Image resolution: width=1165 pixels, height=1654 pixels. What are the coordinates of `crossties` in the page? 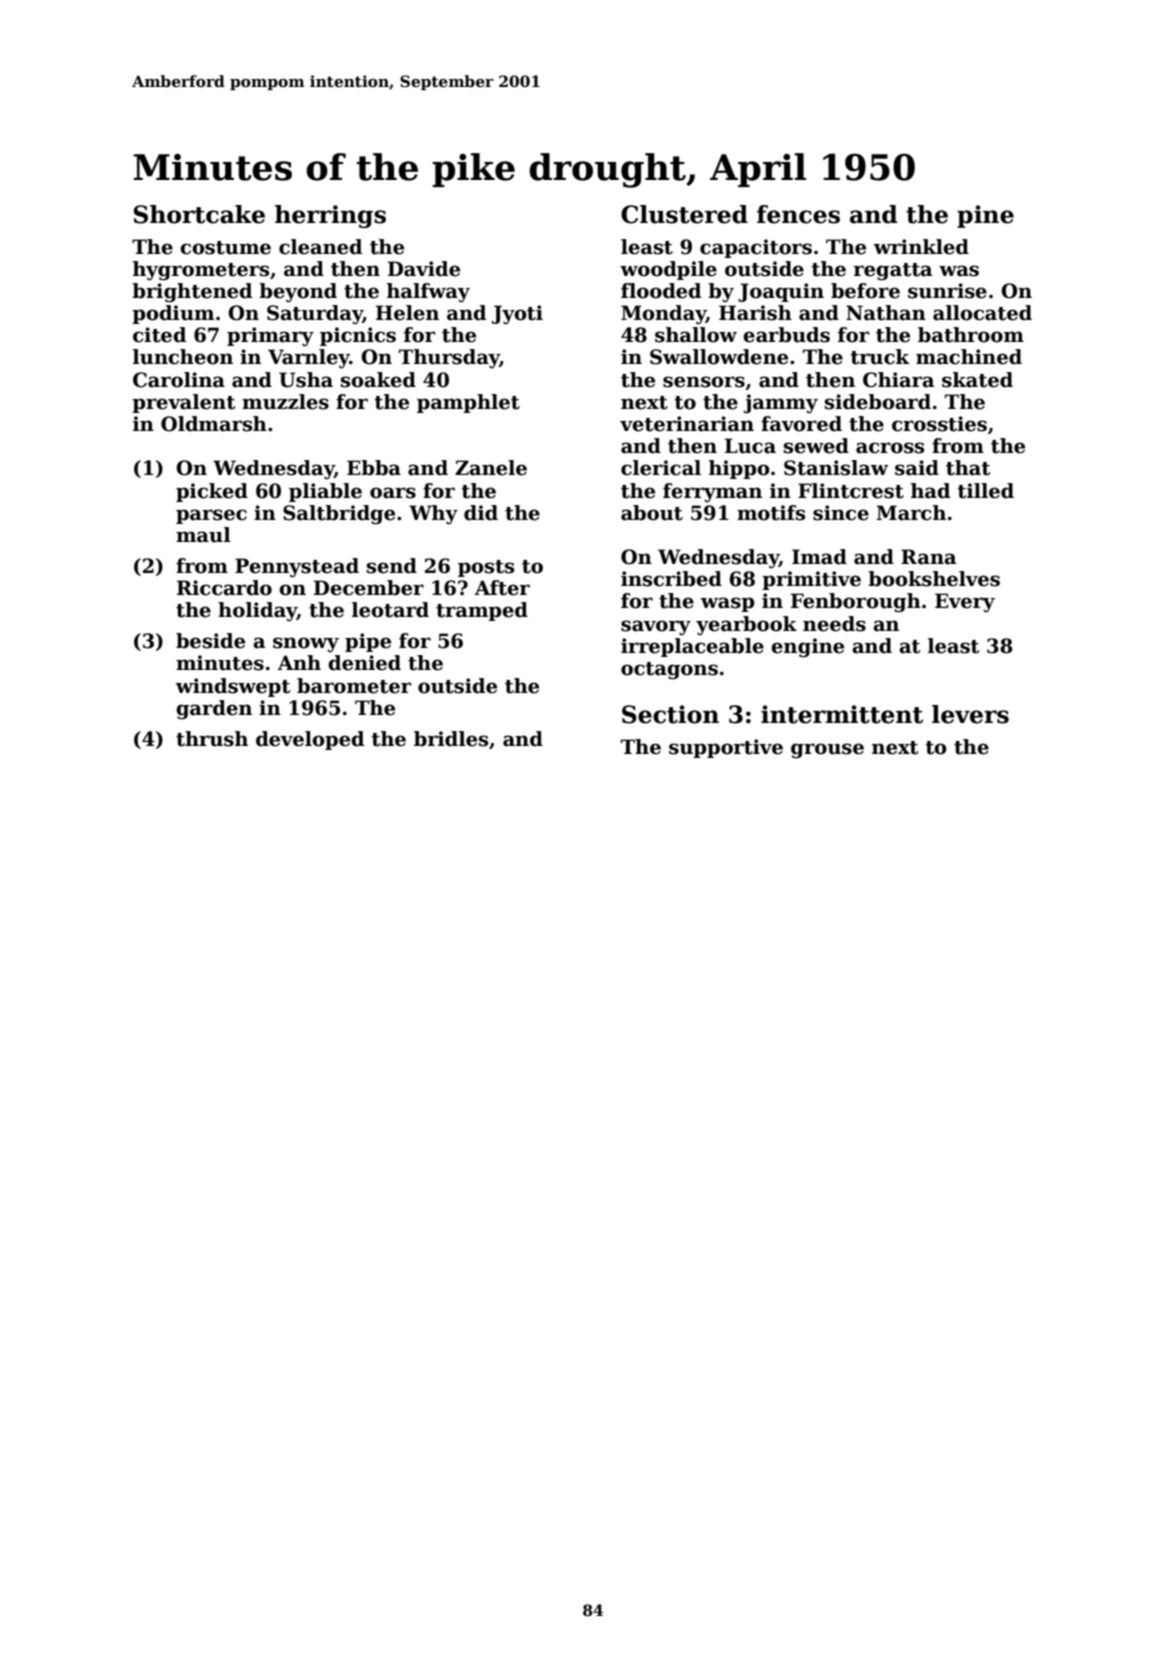 It's located at (939, 424).
